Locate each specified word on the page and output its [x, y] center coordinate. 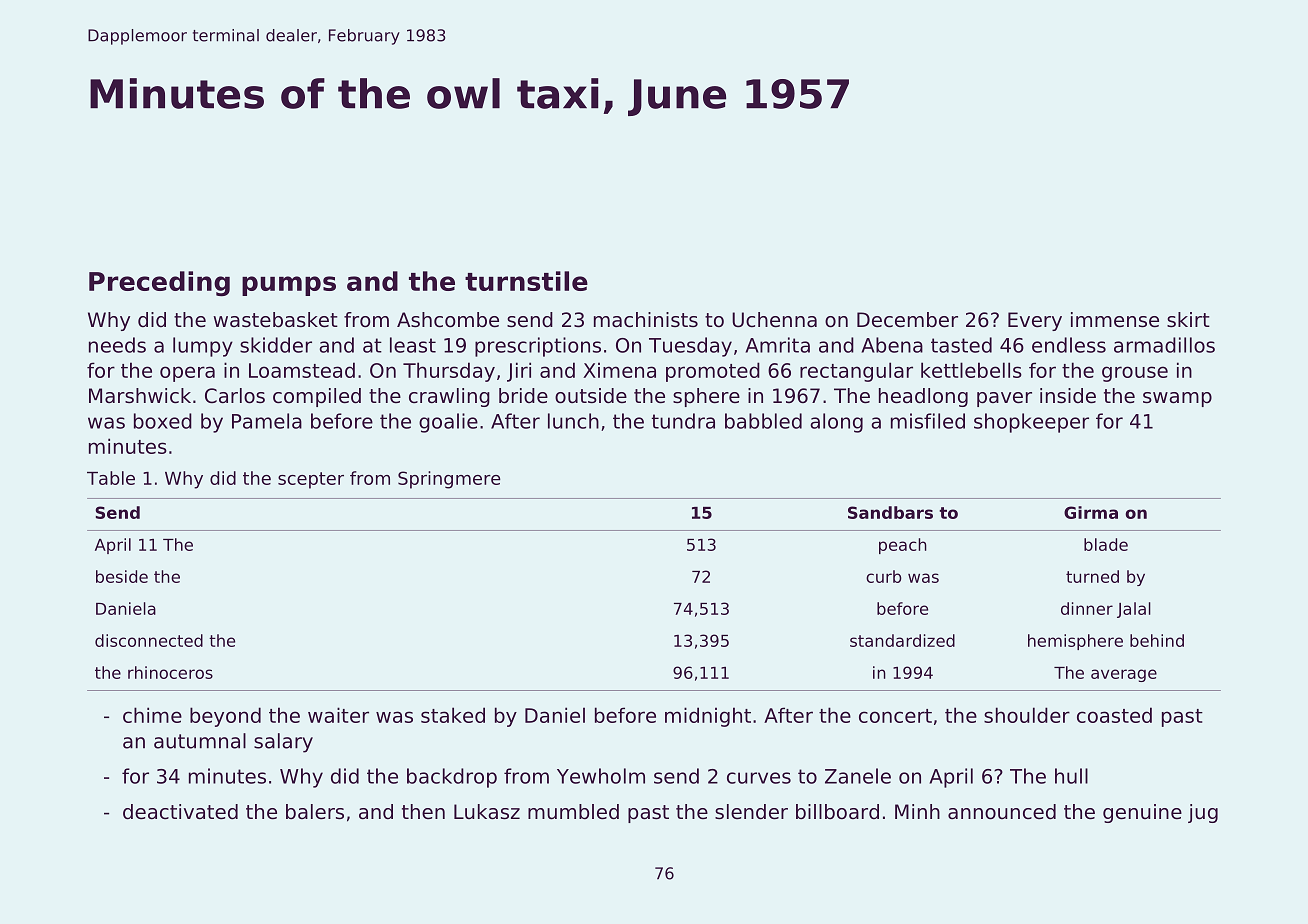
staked [453, 715]
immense [1115, 320]
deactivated [180, 812]
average [1124, 675]
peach [903, 546]
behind [1157, 640]
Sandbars [890, 512]
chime [152, 715]
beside [122, 576]
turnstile [526, 281]
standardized [902, 640]
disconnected [149, 640]
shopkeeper [1031, 423]
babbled [763, 421]
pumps [289, 286]
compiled [317, 397]
